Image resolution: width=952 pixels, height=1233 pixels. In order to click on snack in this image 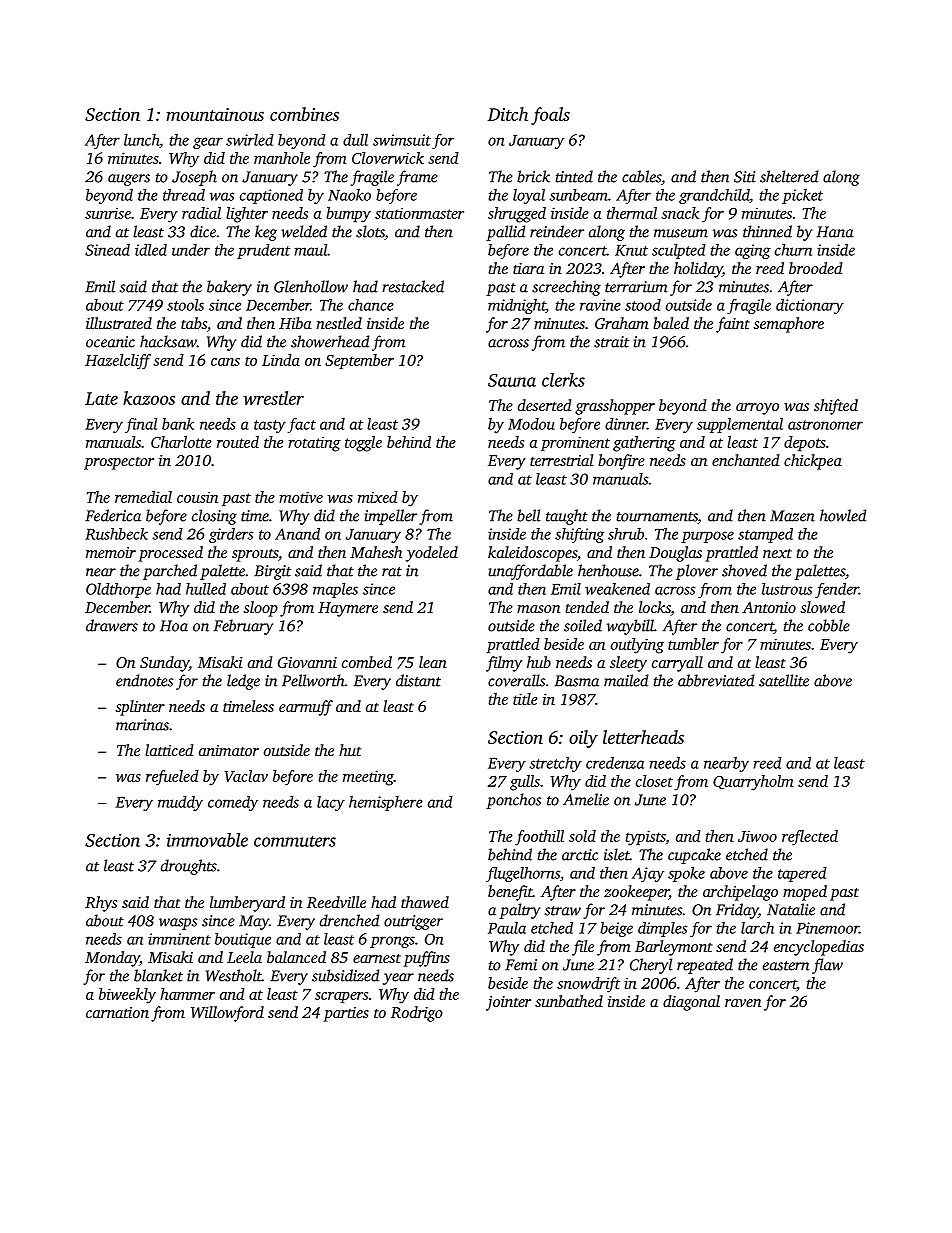, I will do `click(680, 213)`.
